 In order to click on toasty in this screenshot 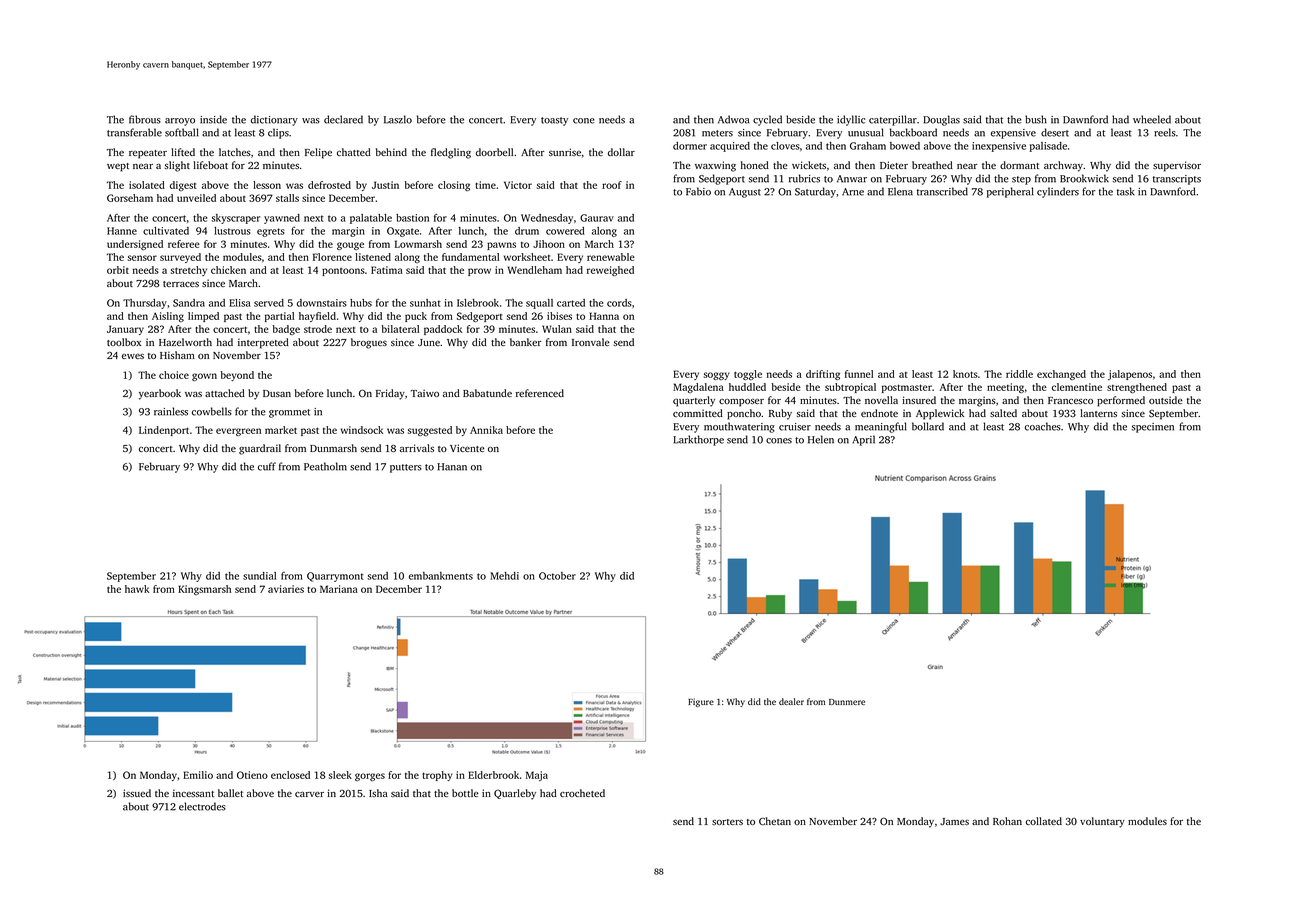, I will do `click(554, 121)`.
